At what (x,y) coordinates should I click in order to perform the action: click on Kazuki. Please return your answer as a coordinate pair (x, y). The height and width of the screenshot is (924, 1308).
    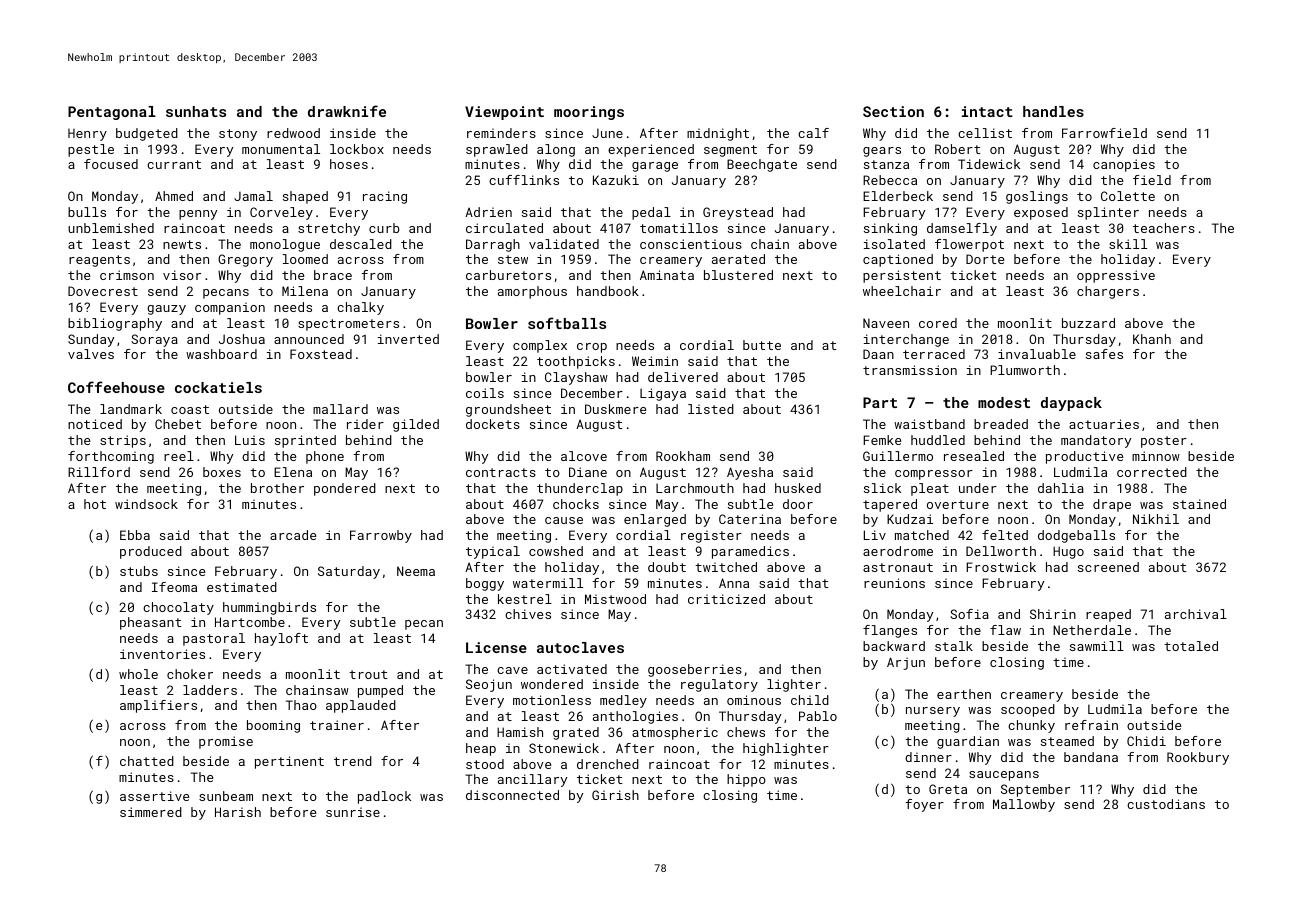
    Looking at the image, I should click on (616, 180).
